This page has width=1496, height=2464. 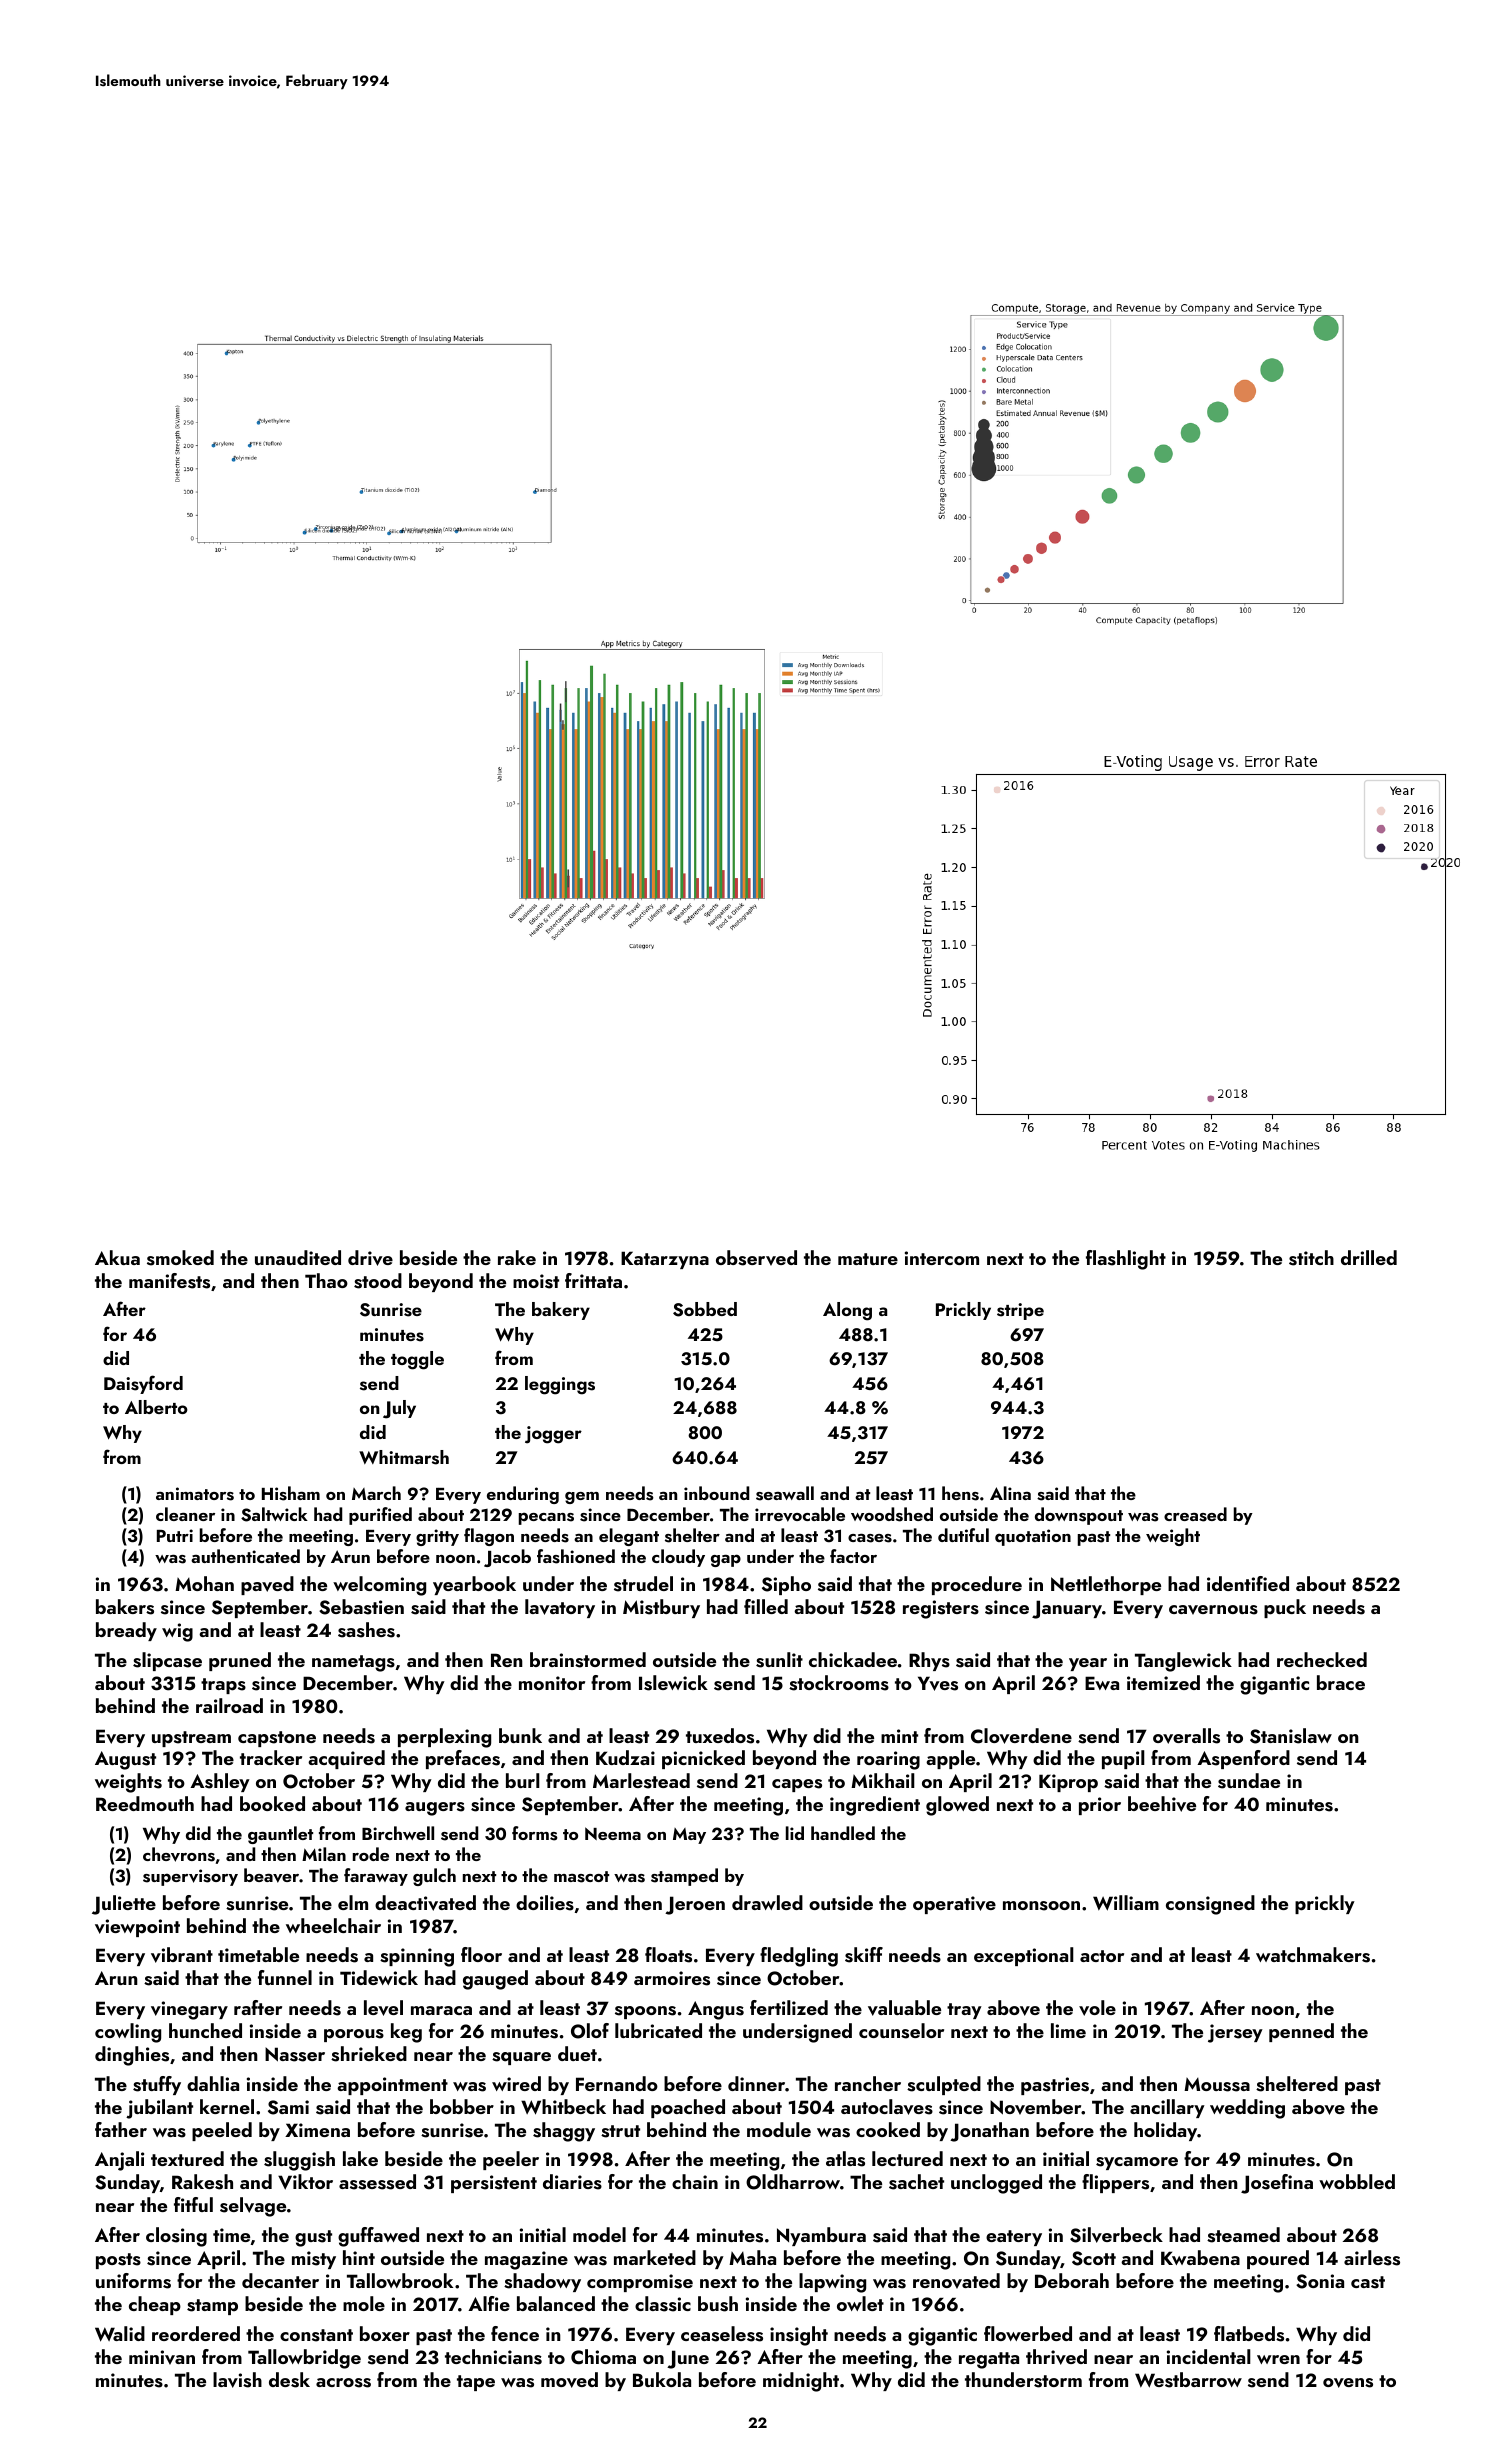 What do you see at coordinates (277, 1739) in the page?
I see `capstone` at bounding box center [277, 1739].
